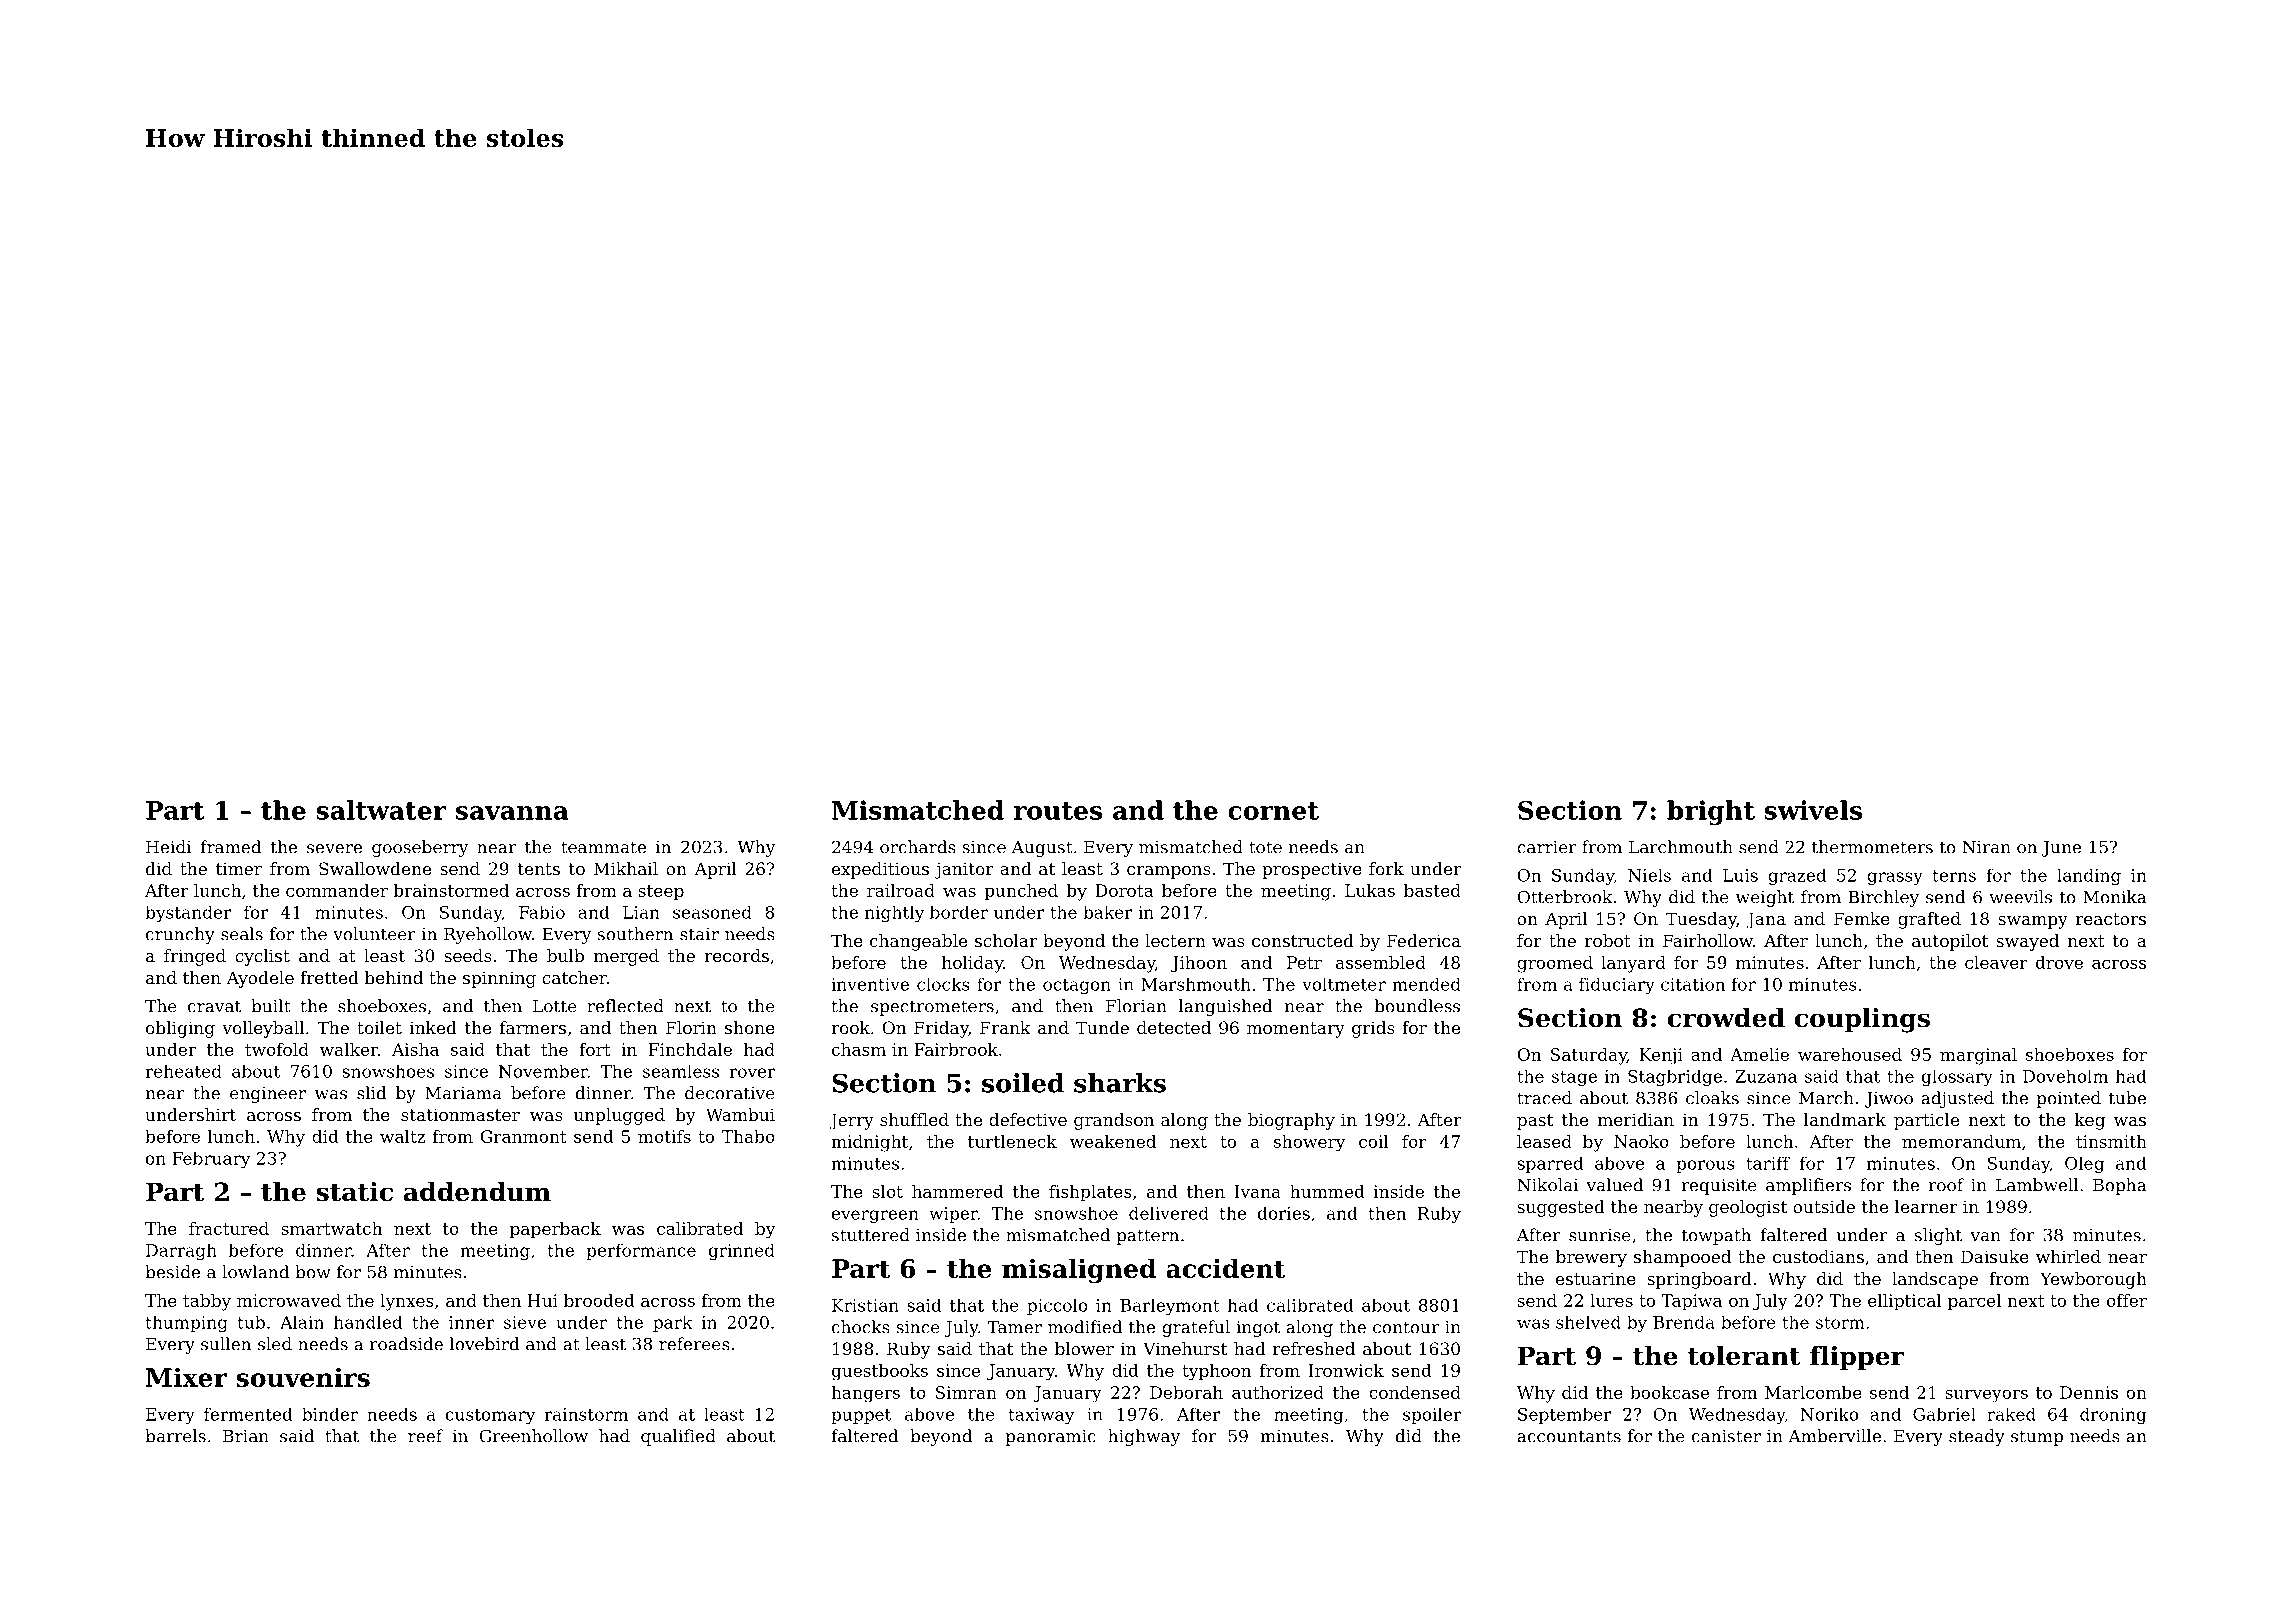 The image size is (2292, 1620). I want to click on amplifiers, so click(1808, 1186).
